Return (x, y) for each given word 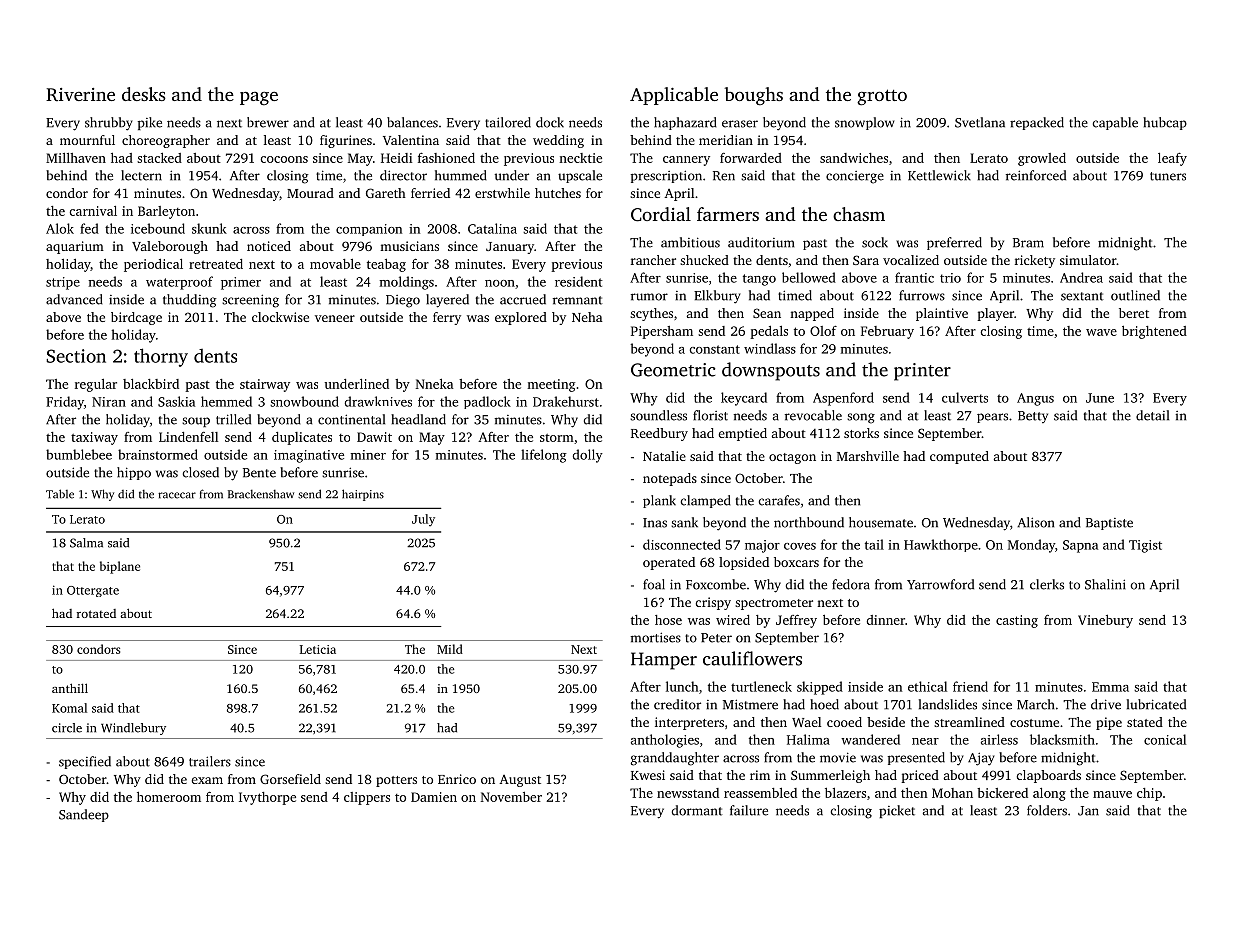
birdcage (136, 318)
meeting (551, 385)
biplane (120, 567)
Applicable (674, 96)
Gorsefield (290, 779)
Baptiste (1109, 524)
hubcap (1165, 123)
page (259, 98)
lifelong (544, 456)
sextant (1082, 296)
